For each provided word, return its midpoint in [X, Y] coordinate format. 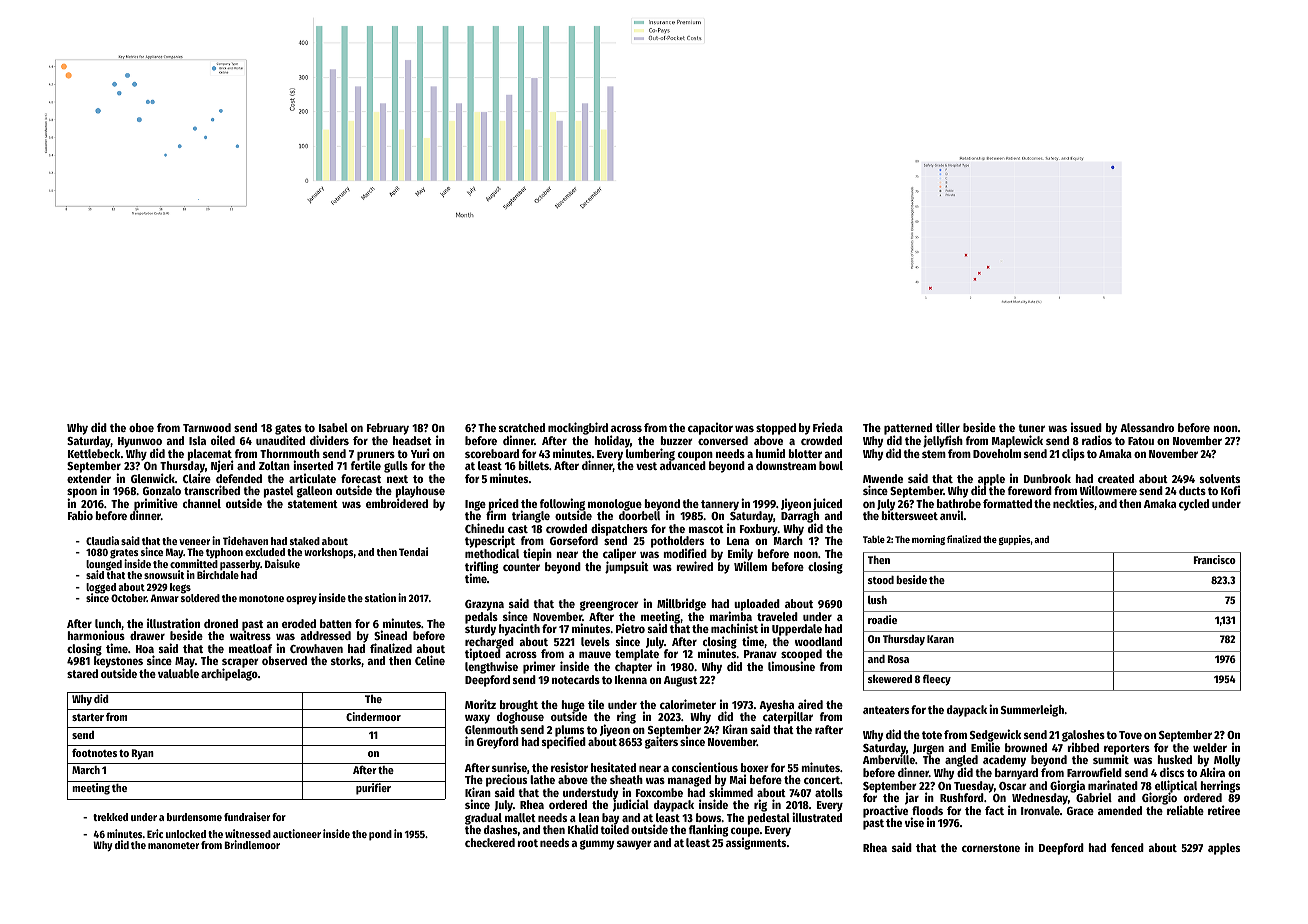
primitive [156, 504]
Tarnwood [207, 427]
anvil [952, 515]
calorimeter [688, 704]
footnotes [94, 752]
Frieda [828, 427]
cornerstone [991, 848]
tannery [720, 505]
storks [346, 660]
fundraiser [247, 816]
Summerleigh [1032, 710]
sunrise [509, 767]
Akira [1212, 772]
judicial [631, 806]
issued [1086, 427]
